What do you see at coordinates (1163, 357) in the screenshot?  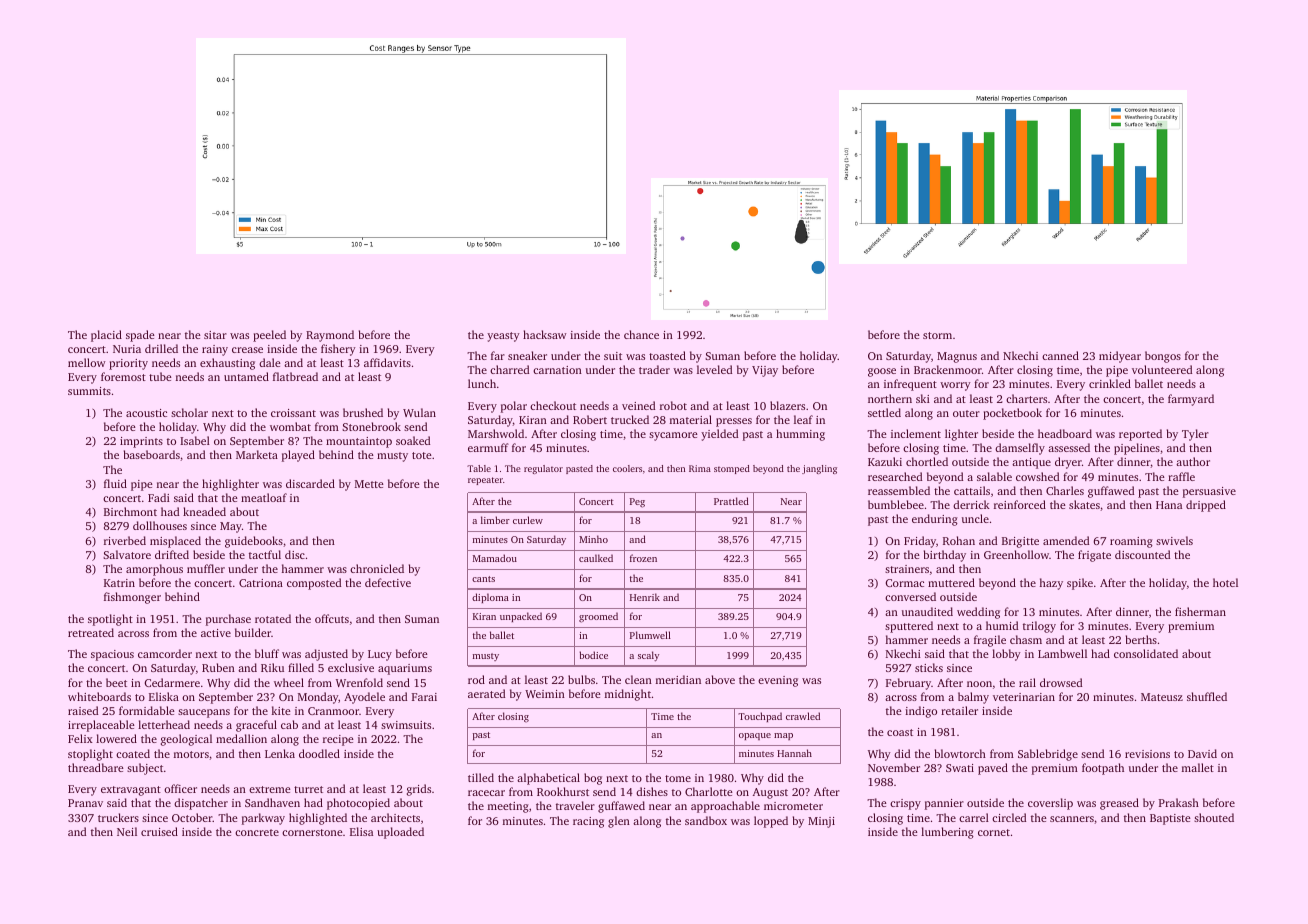 I see `bongos` at bounding box center [1163, 357].
